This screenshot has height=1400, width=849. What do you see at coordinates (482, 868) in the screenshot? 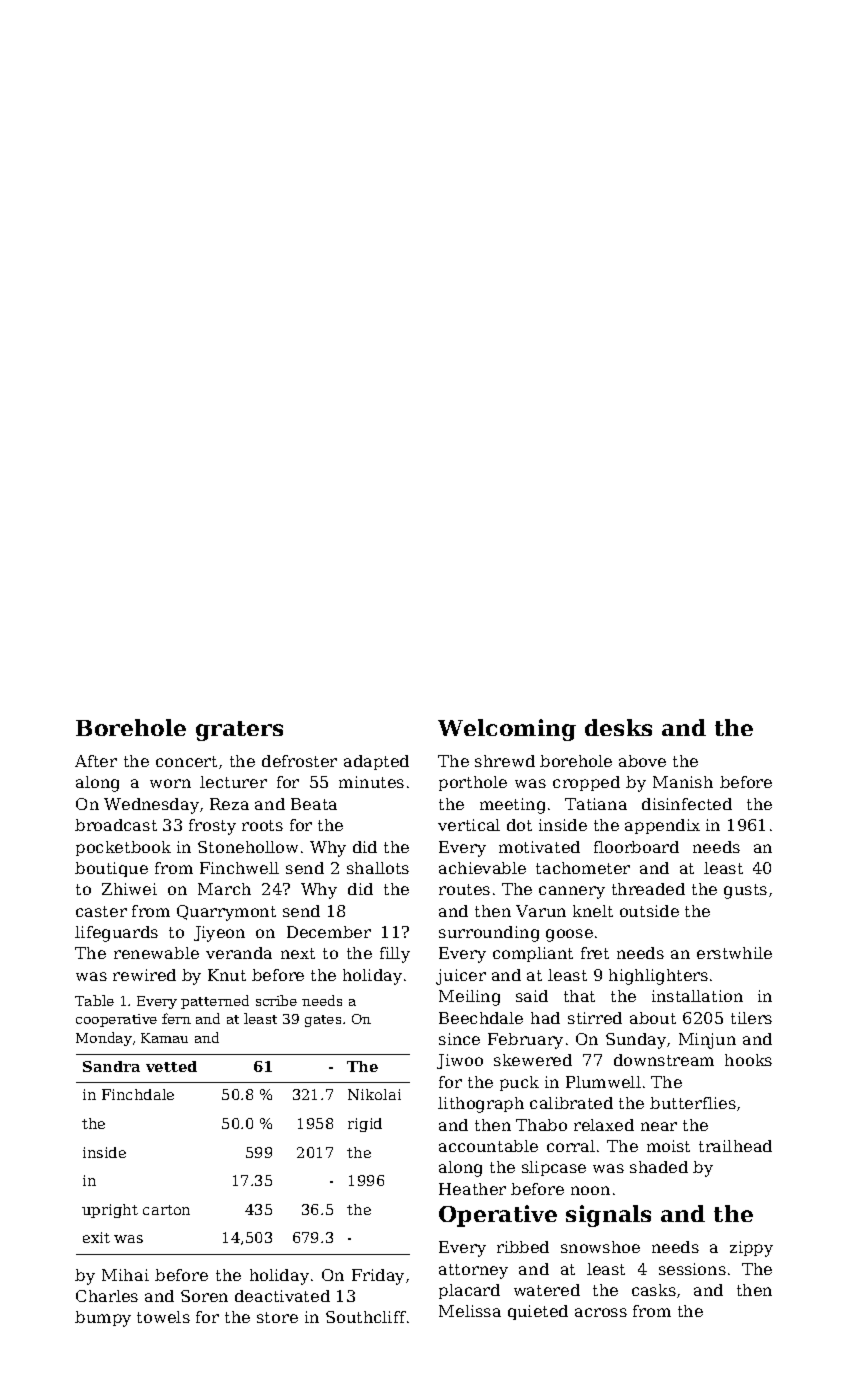
I see `achievable` at bounding box center [482, 868].
